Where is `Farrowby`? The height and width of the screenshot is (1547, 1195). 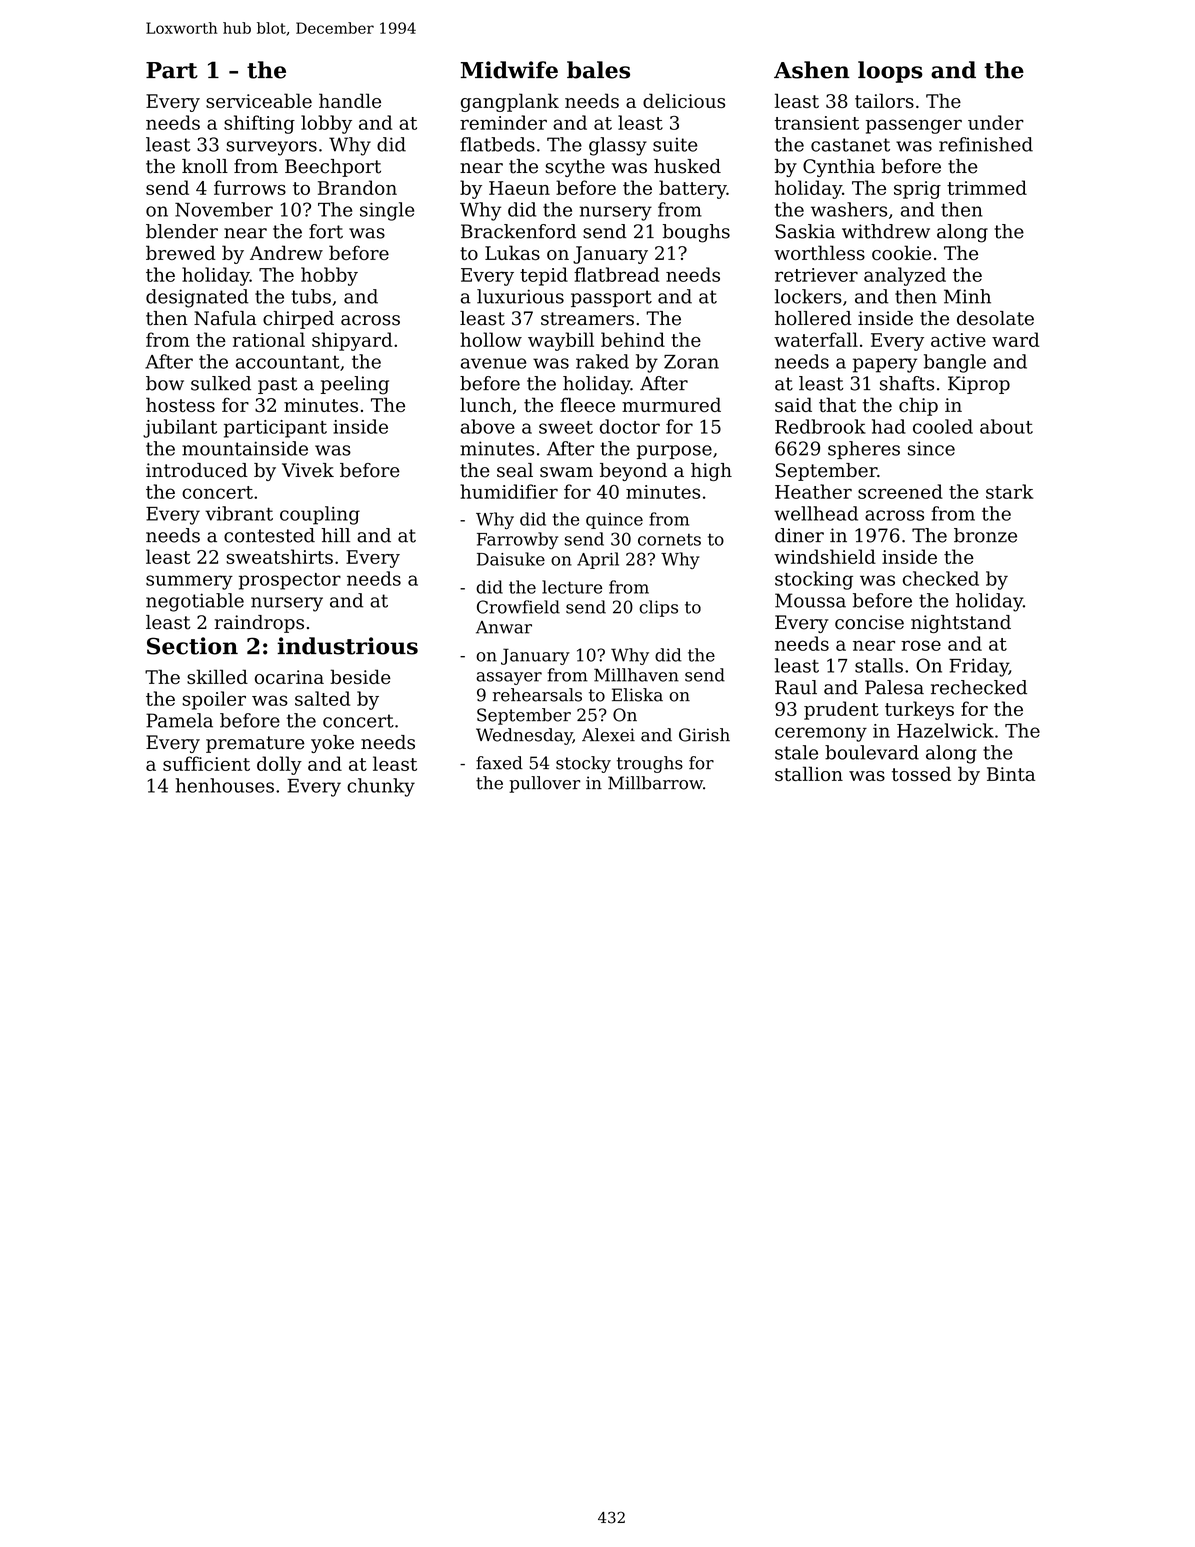 Farrowby is located at coordinates (517, 540).
